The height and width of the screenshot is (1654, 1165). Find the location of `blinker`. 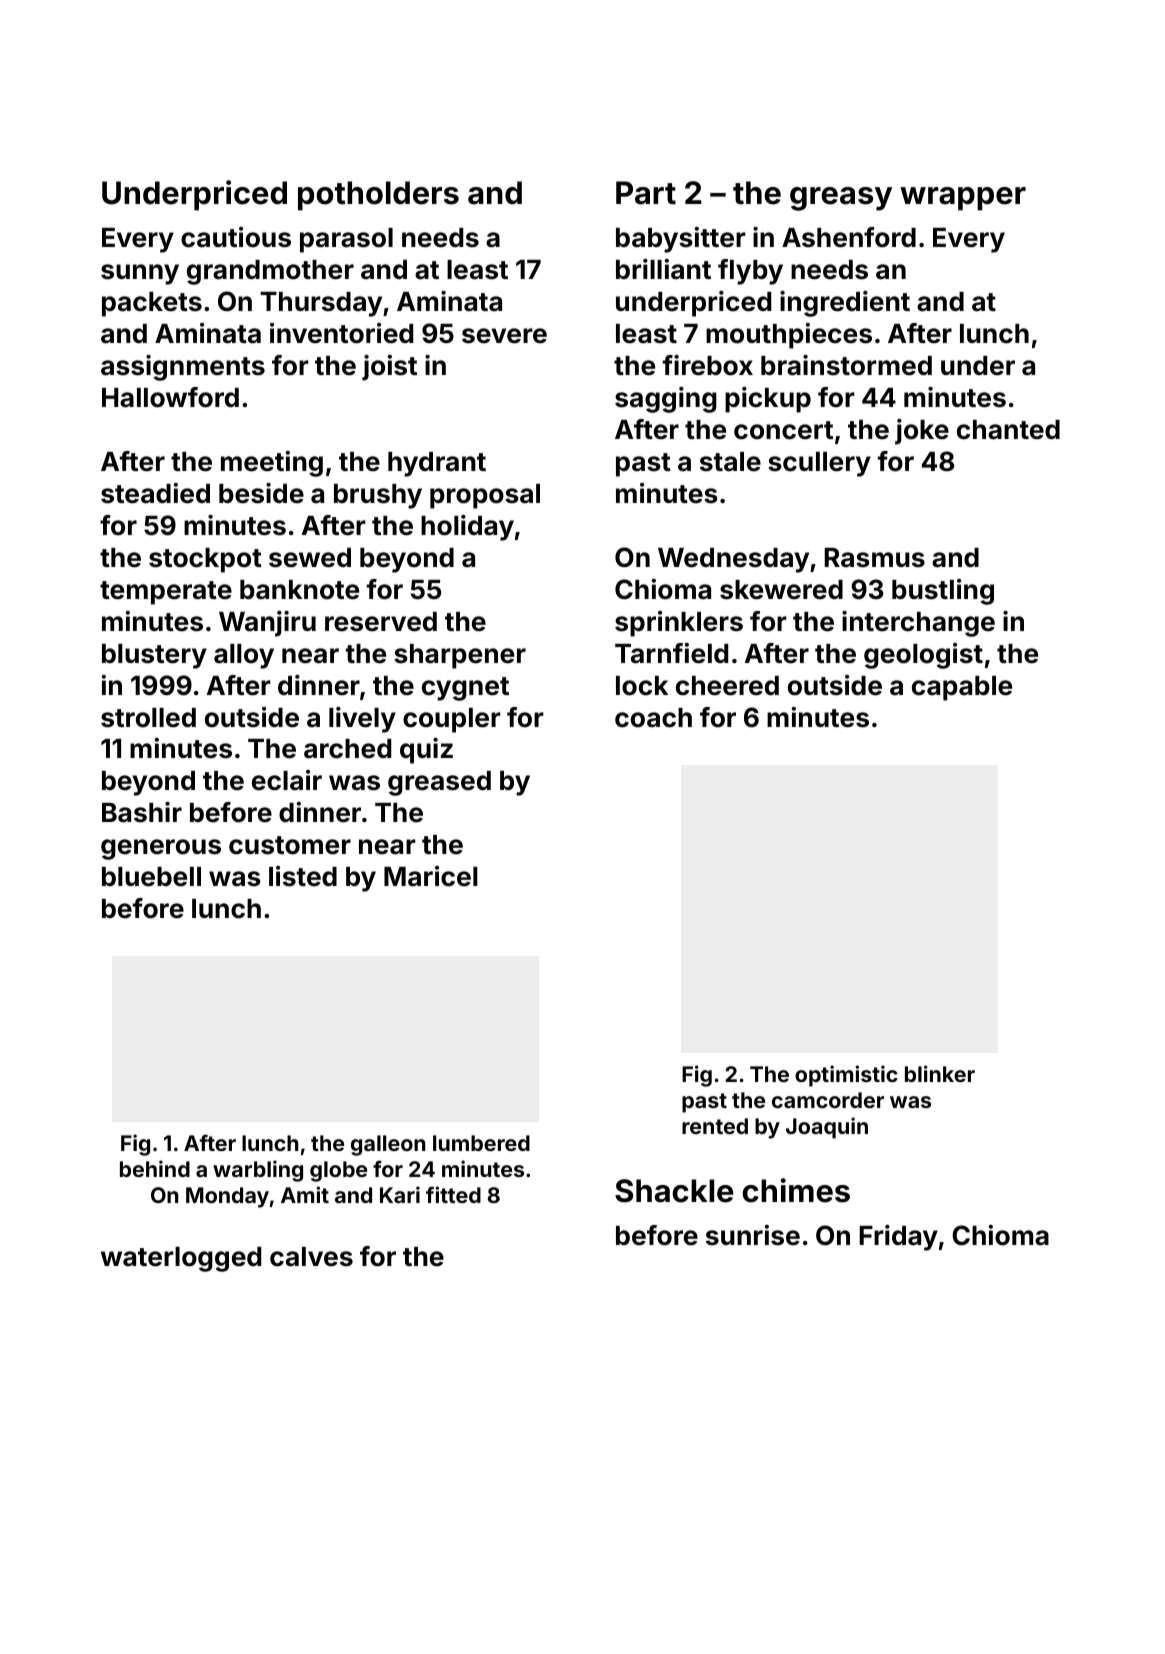

blinker is located at coordinates (940, 1073).
